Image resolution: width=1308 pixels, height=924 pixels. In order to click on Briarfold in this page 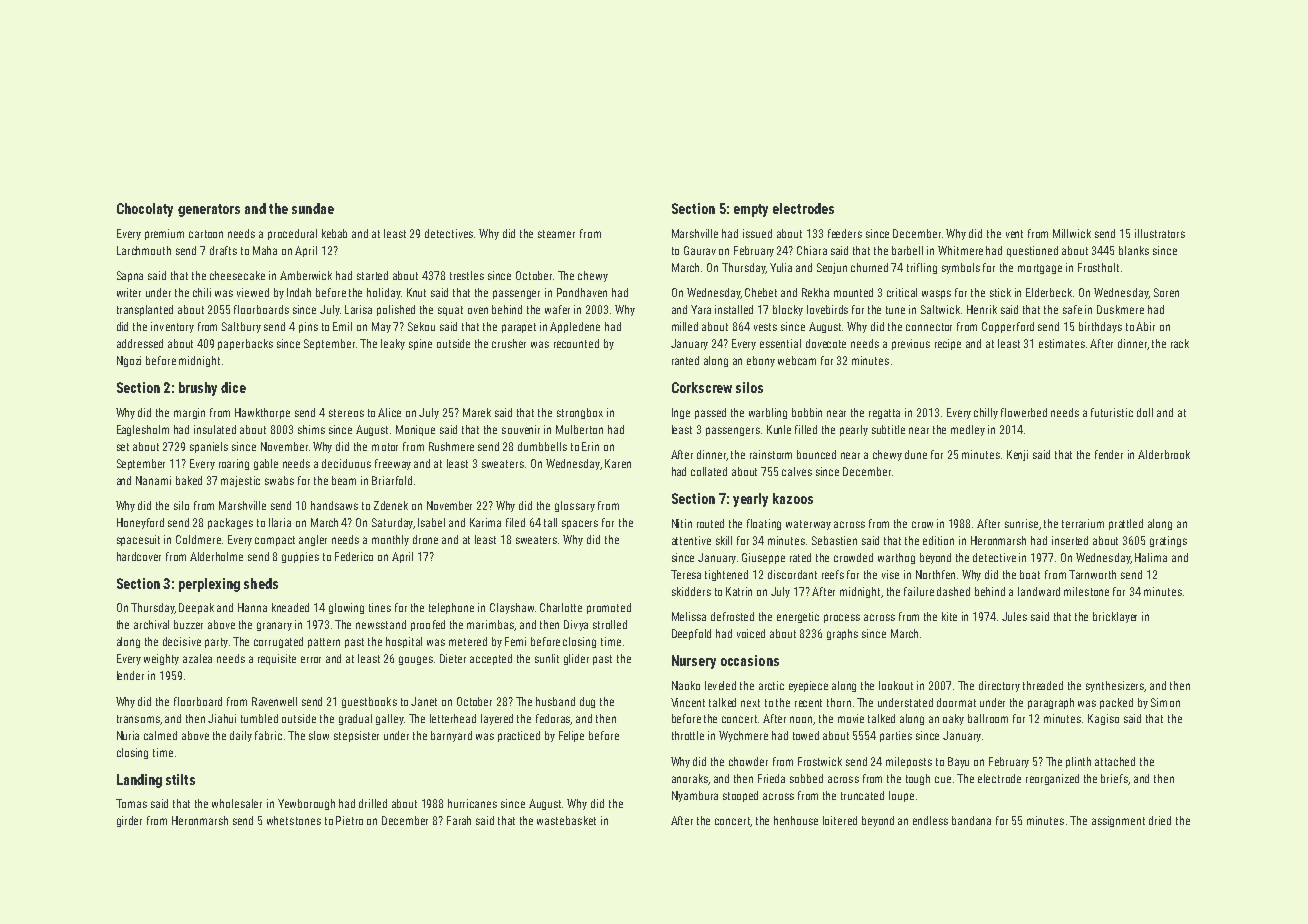, I will do `click(392, 480)`.
